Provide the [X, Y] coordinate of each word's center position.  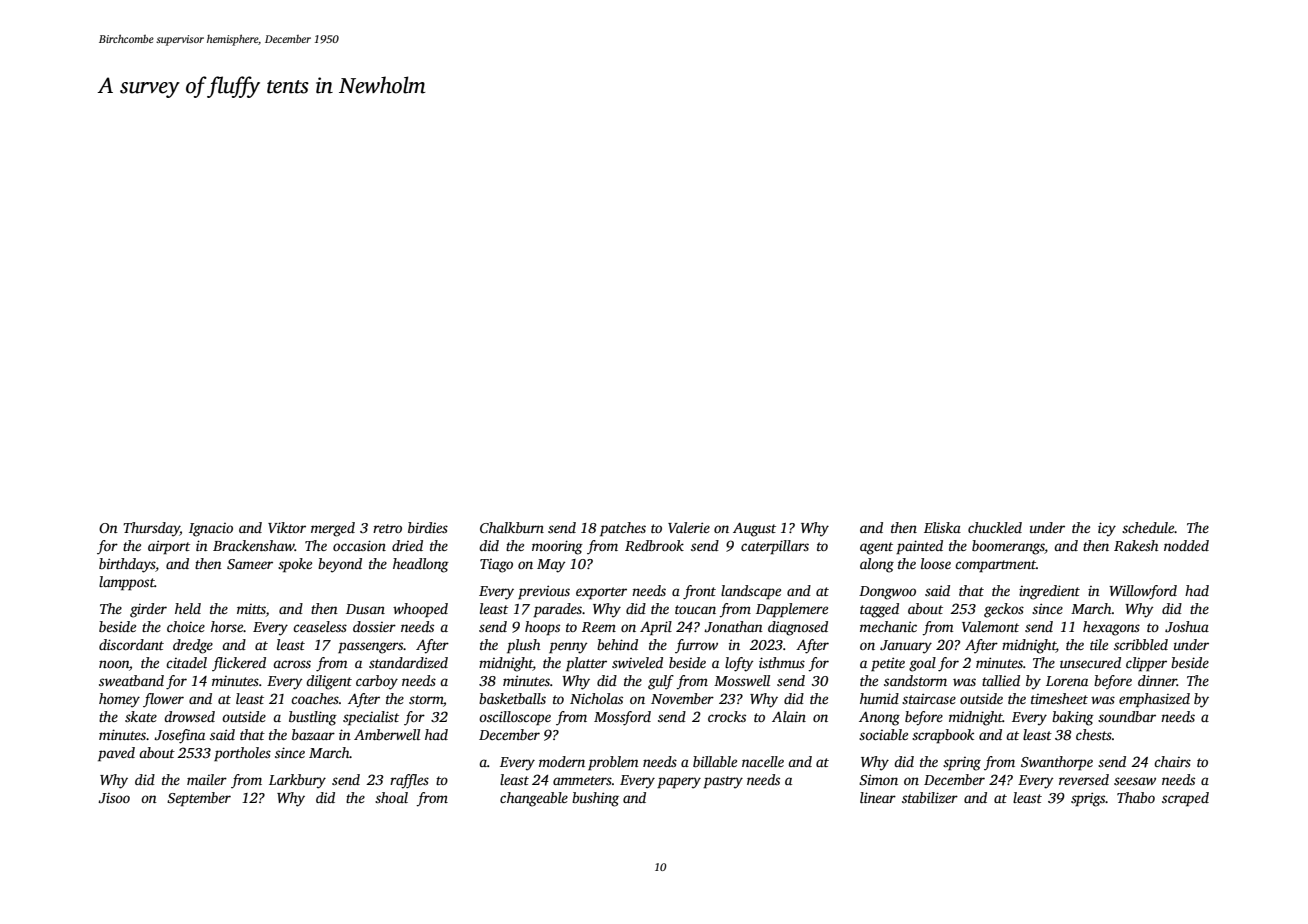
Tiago [496, 566]
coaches [315, 698]
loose [936, 563]
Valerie [689, 527]
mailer [207, 779]
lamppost [127, 583]
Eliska [942, 527]
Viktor [287, 527]
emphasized [1154, 700]
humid [879, 698]
